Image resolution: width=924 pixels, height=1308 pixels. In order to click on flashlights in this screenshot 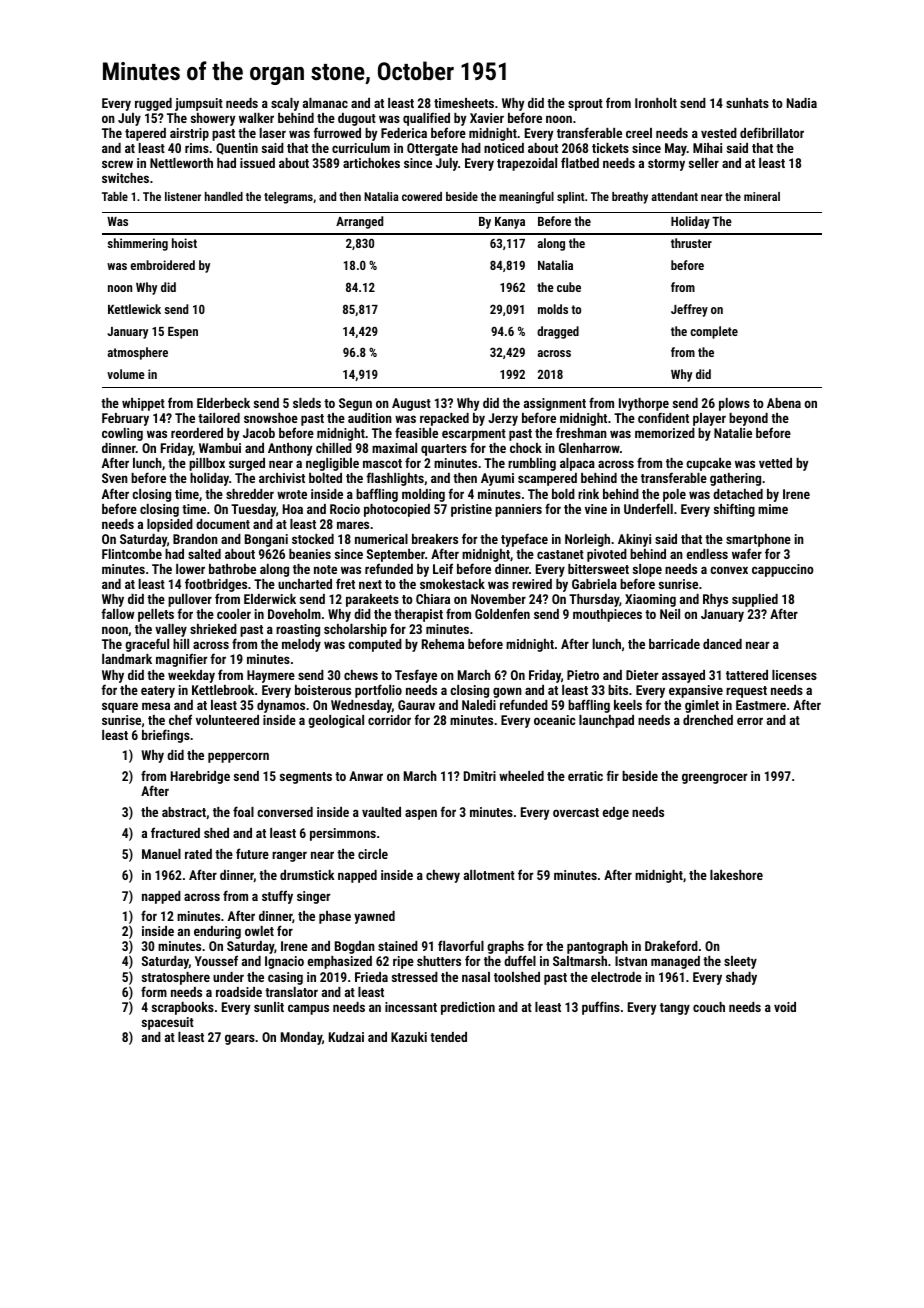, I will do `click(395, 479)`.
